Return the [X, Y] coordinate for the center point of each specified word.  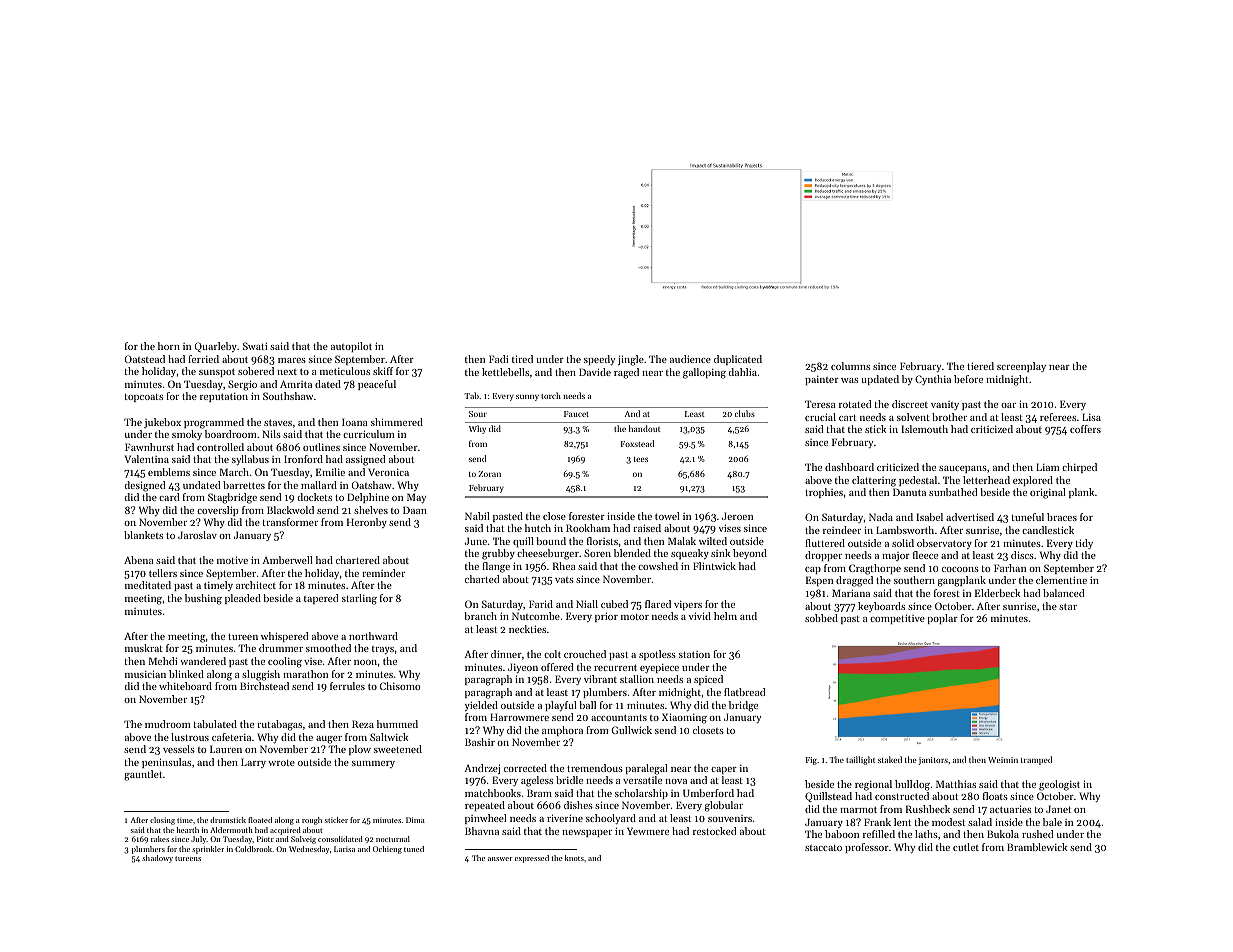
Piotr [265, 839]
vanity [945, 405]
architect [256, 585]
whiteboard [185, 686]
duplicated [738, 360]
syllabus [250, 460]
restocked [714, 831]
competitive [897, 619]
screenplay [1021, 367]
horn [169, 346]
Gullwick [631, 730]
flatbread [744, 692]
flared [658, 604]
